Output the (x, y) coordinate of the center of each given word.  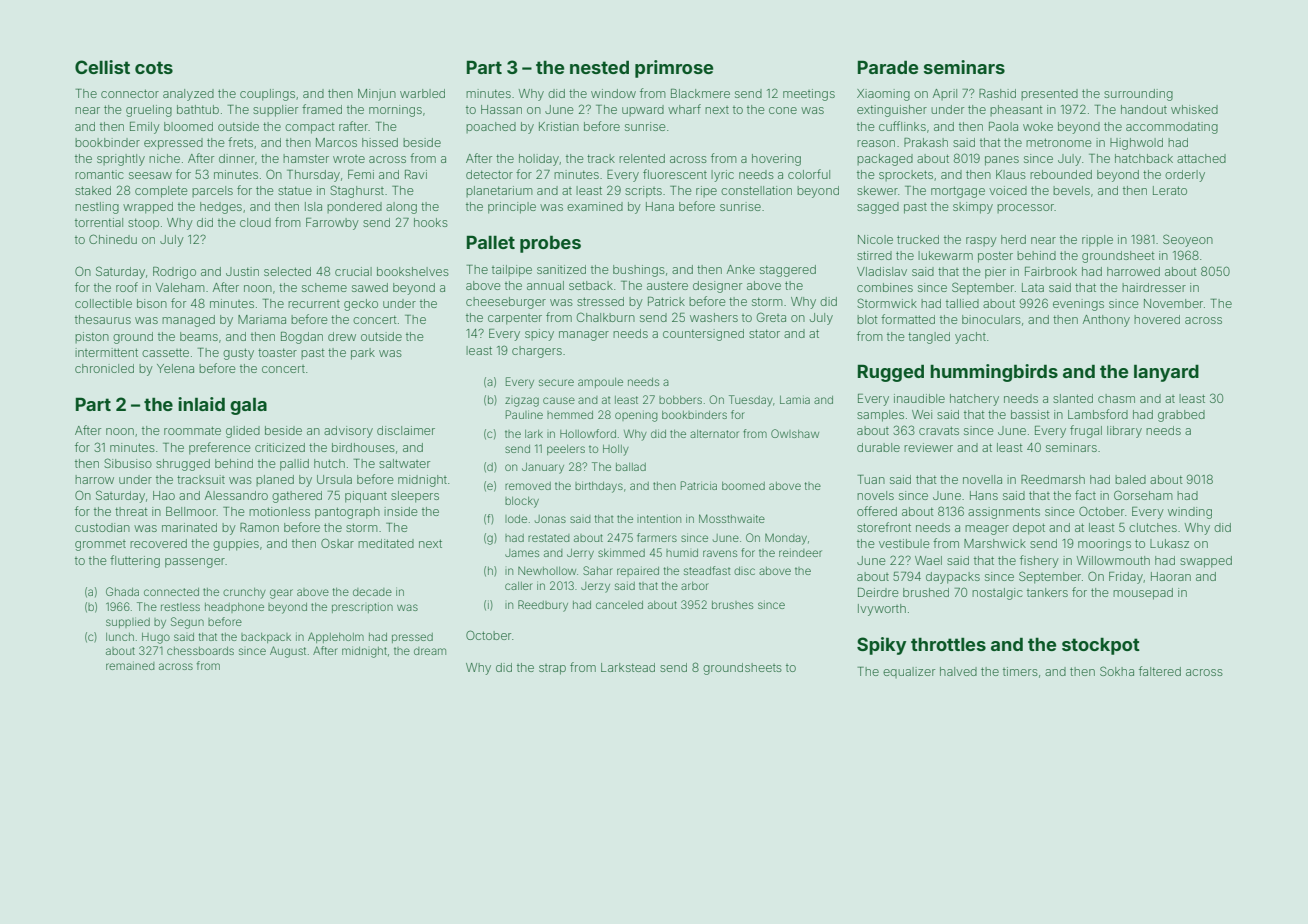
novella (982, 479)
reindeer (800, 553)
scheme (324, 287)
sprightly (121, 160)
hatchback (1144, 158)
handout (1144, 109)
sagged (878, 208)
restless (180, 607)
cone (783, 110)
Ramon (259, 527)
